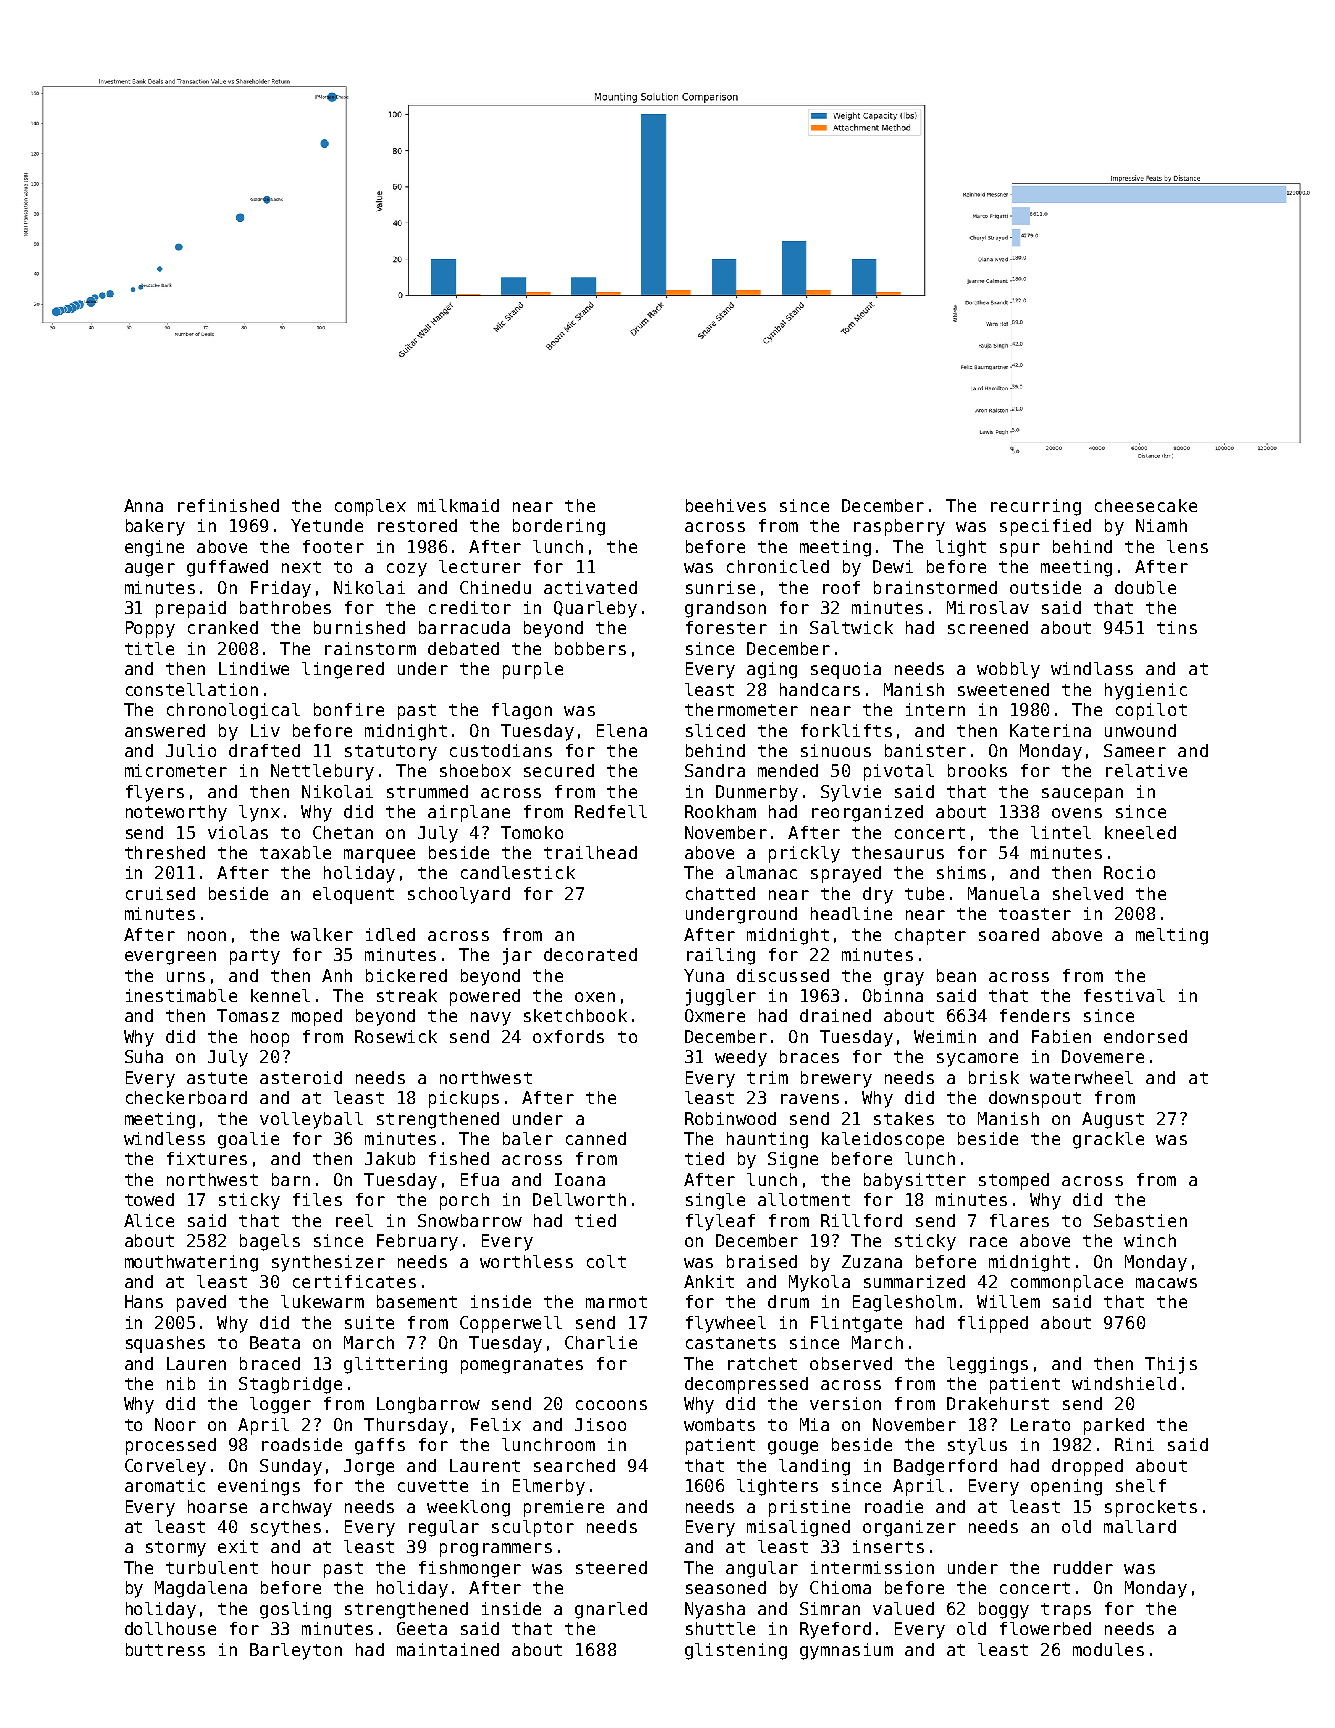 The height and width of the page is (1728, 1335). What do you see at coordinates (165, 1649) in the page?
I see `buttress` at bounding box center [165, 1649].
